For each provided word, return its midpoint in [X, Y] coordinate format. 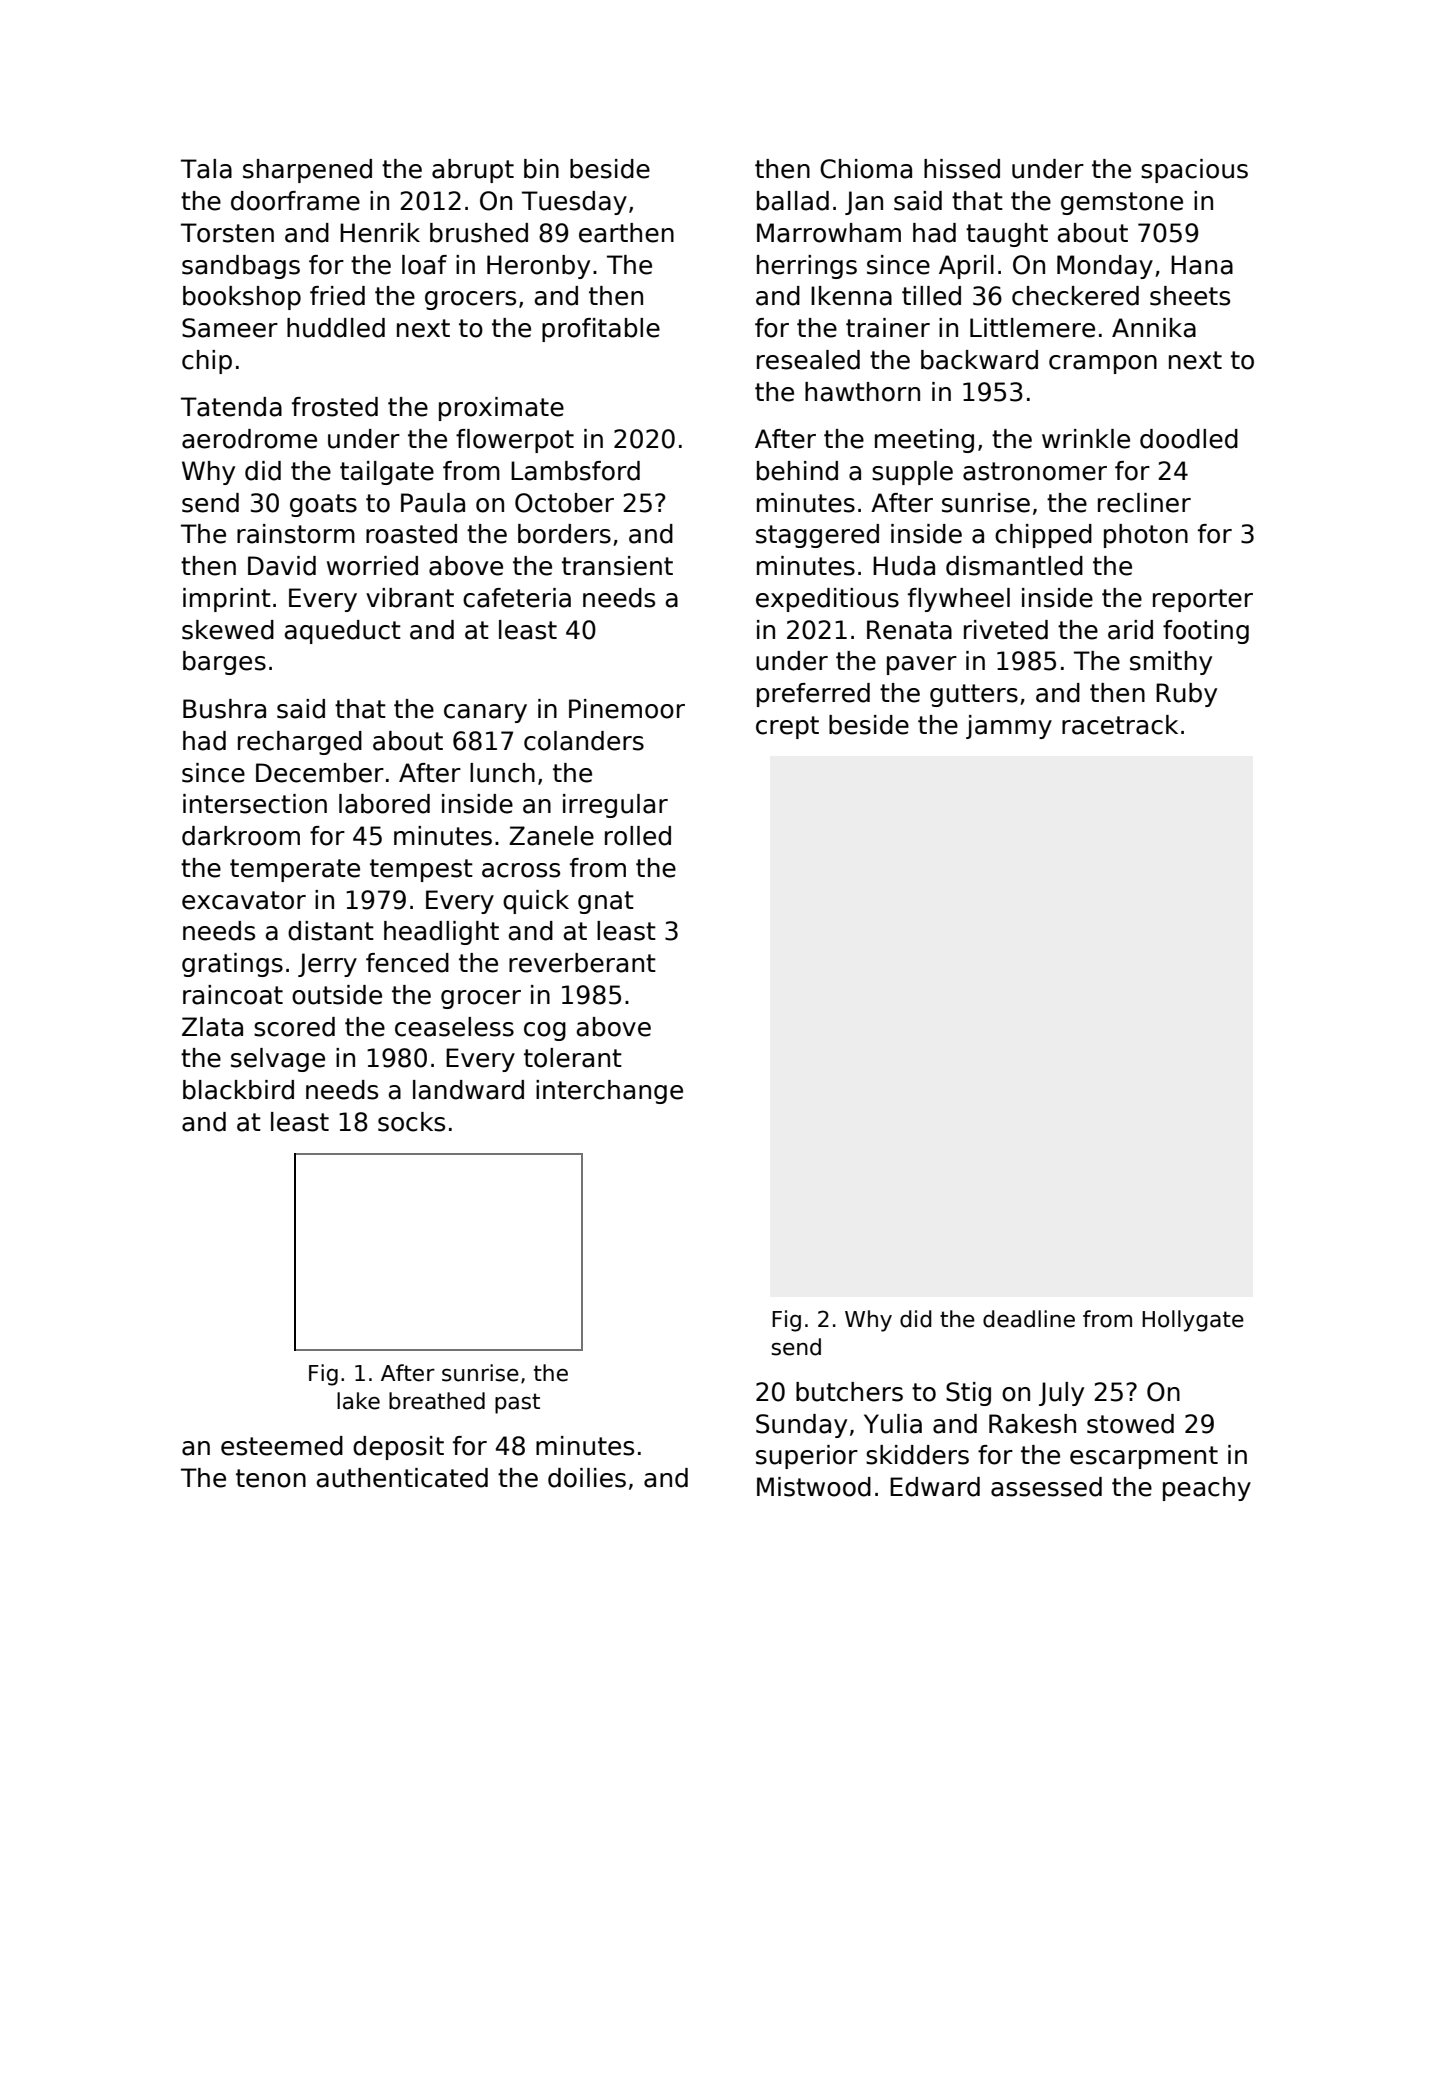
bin [541, 169]
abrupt [473, 171]
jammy [1009, 727]
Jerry [327, 965]
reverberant [582, 963]
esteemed [282, 1446]
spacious [1194, 171]
